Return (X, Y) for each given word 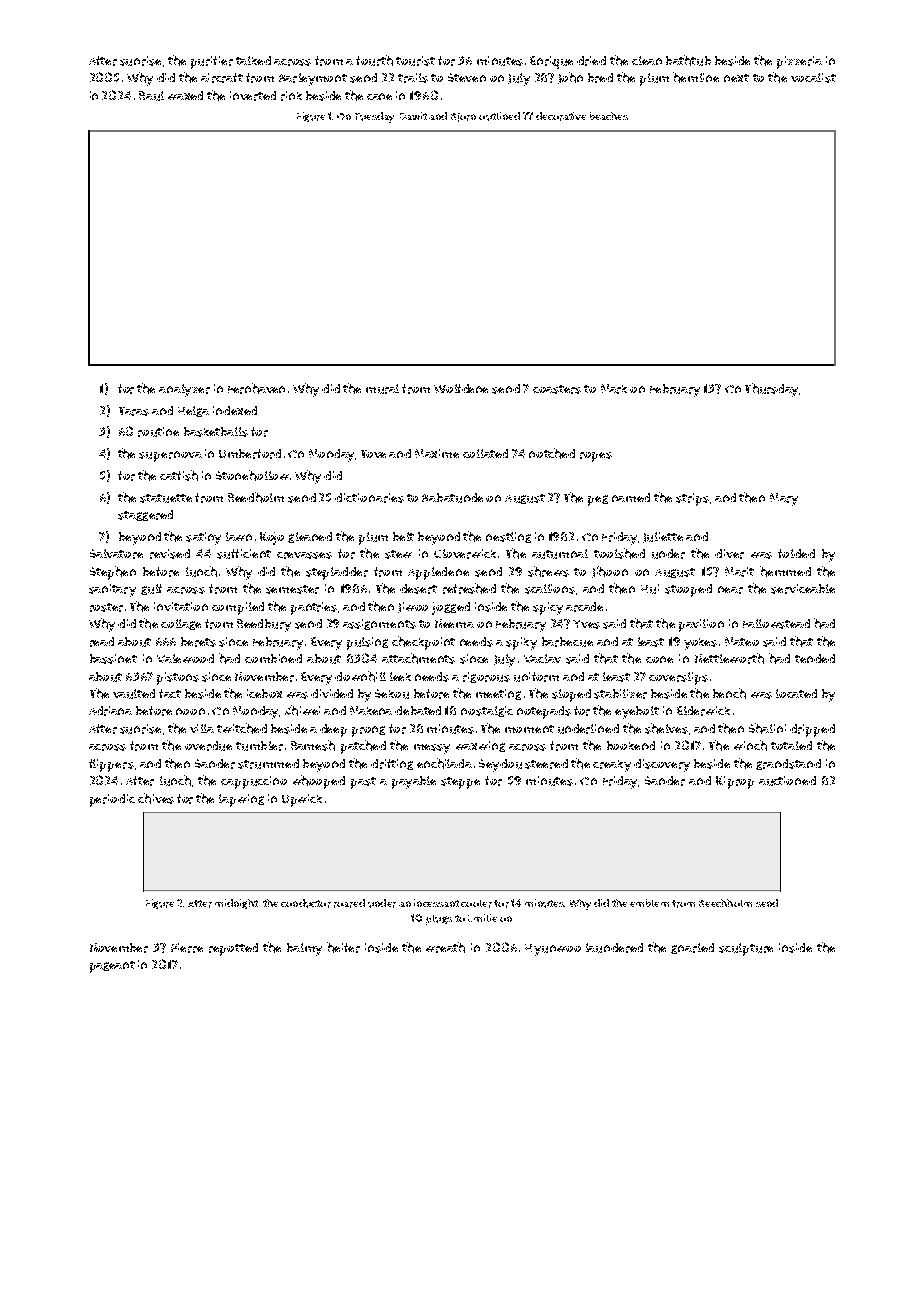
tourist (415, 61)
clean (647, 60)
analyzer (184, 390)
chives (156, 798)
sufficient (244, 554)
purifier (212, 62)
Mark (614, 389)
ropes (596, 457)
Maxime (437, 453)
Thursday (771, 390)
